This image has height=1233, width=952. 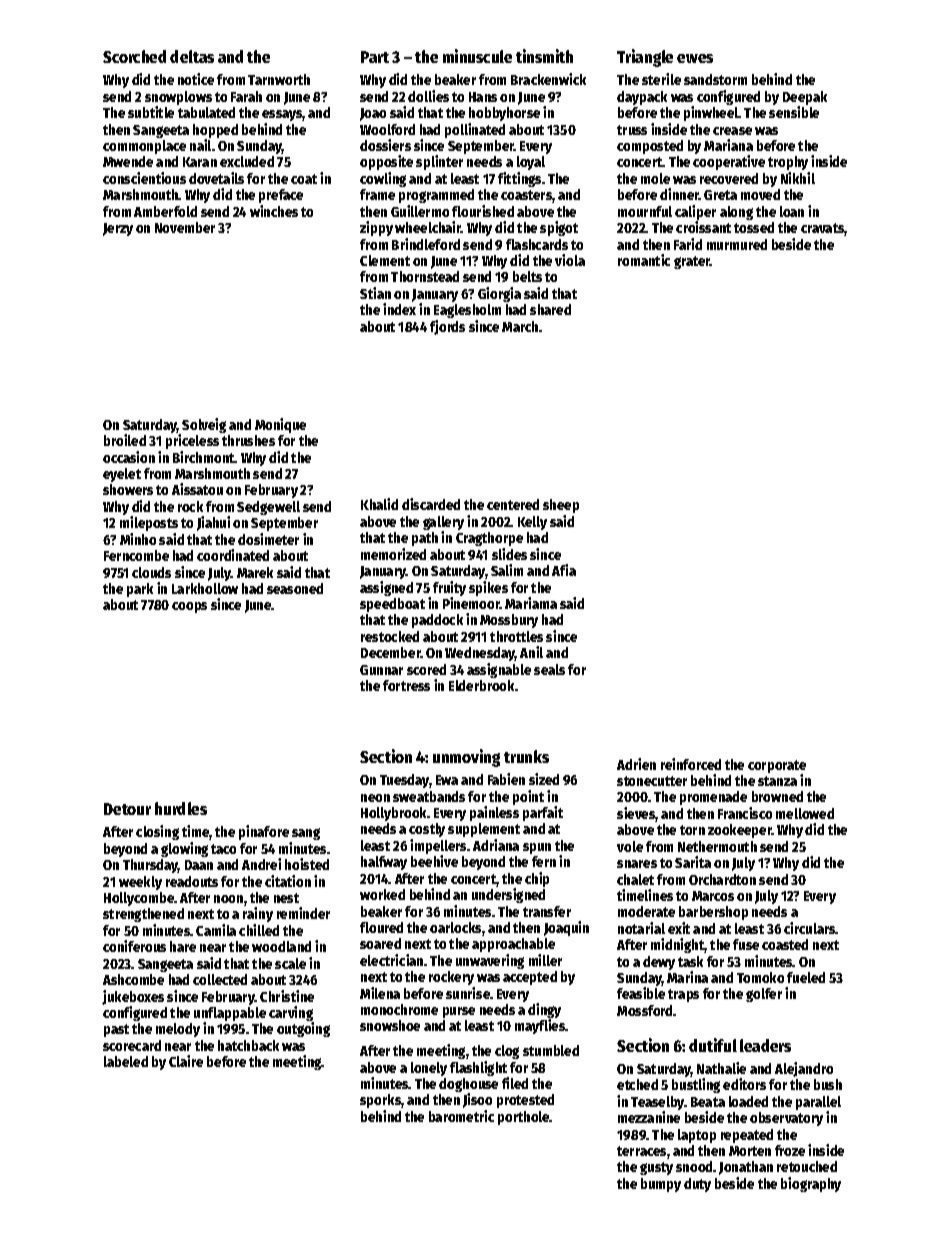 What do you see at coordinates (216, 178) in the image?
I see `dovetails` at bounding box center [216, 178].
